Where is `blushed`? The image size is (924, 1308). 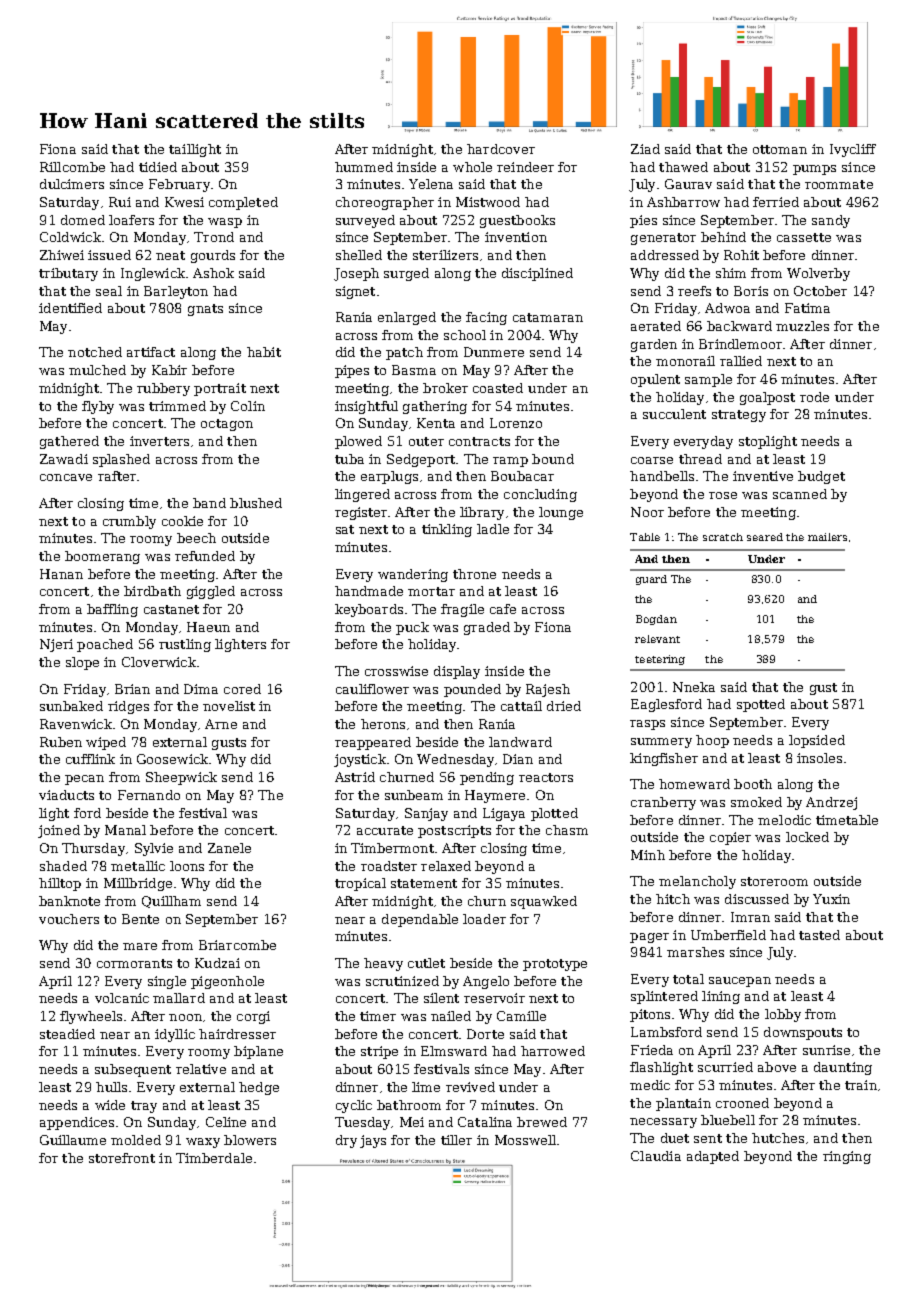 blushed is located at coordinates (256, 503).
